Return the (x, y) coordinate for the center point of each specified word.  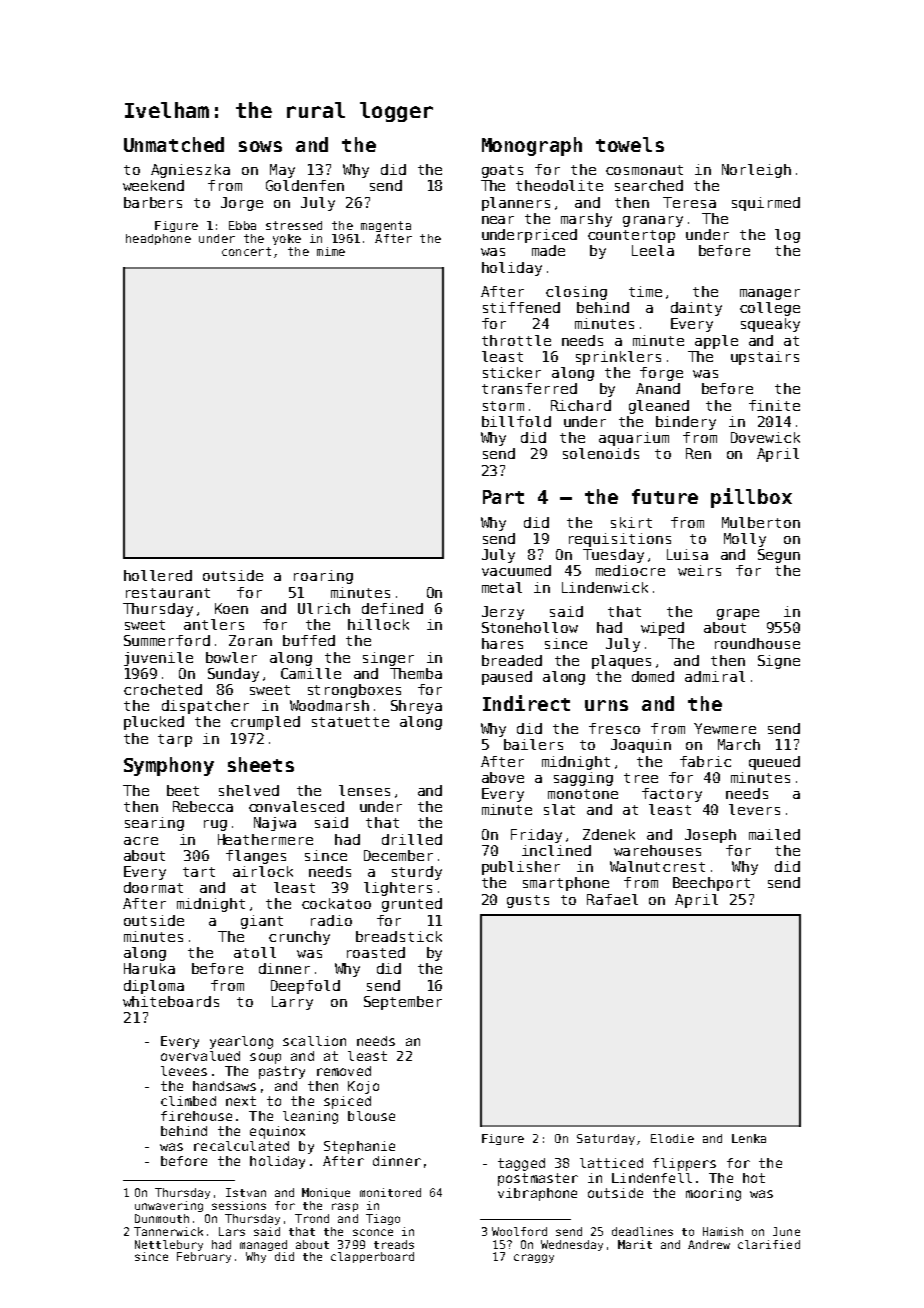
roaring (323, 577)
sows (260, 146)
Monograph (532, 146)
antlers (214, 624)
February (204, 1257)
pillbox (751, 498)
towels (630, 144)
